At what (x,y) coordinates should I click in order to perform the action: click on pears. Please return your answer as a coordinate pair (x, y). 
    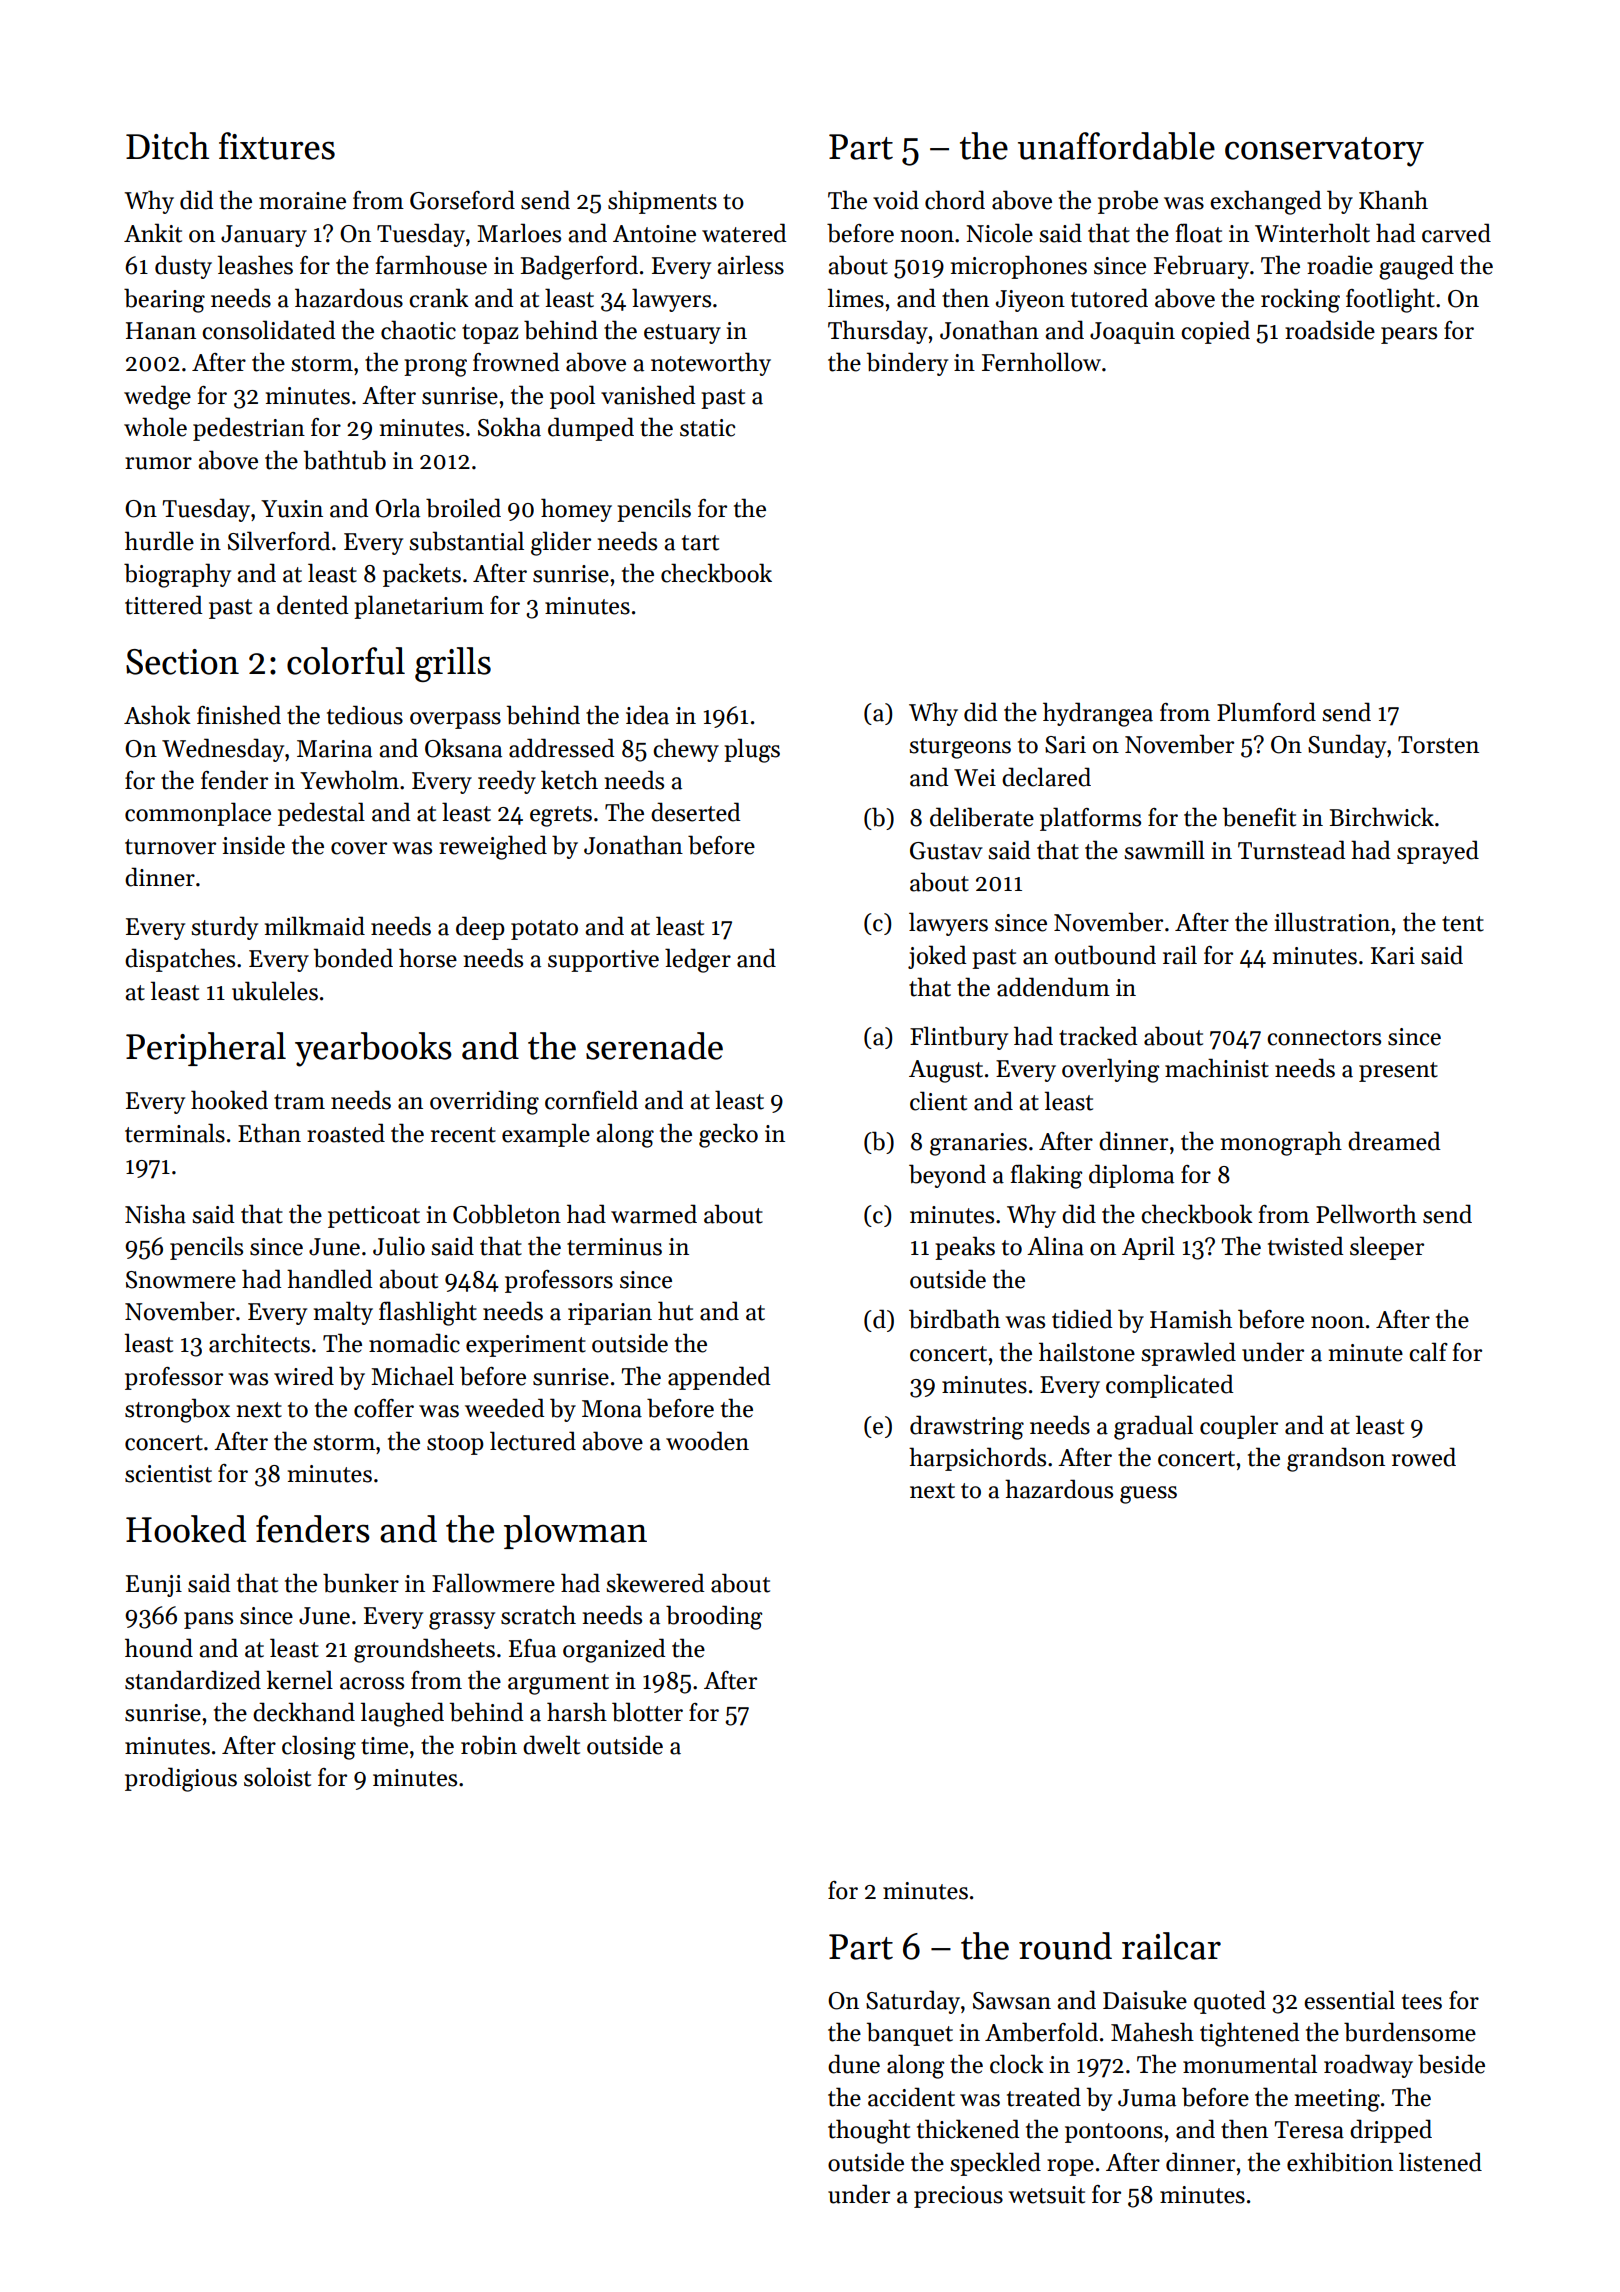
    Looking at the image, I should click on (1409, 335).
